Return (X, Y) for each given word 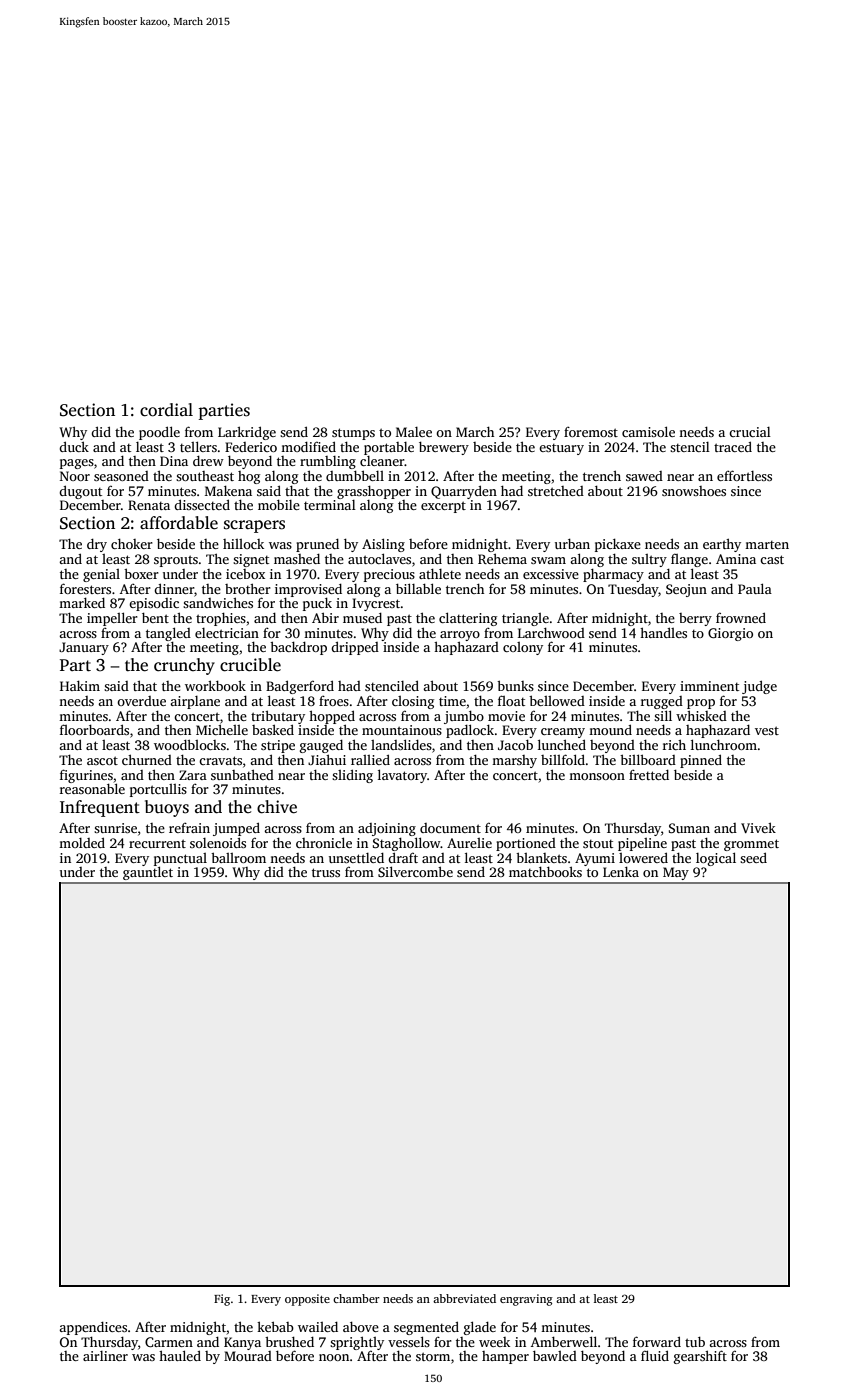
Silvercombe (415, 871)
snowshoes (694, 491)
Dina (174, 461)
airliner (105, 1356)
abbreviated (464, 1298)
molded (82, 842)
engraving (526, 1300)
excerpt (443, 507)
